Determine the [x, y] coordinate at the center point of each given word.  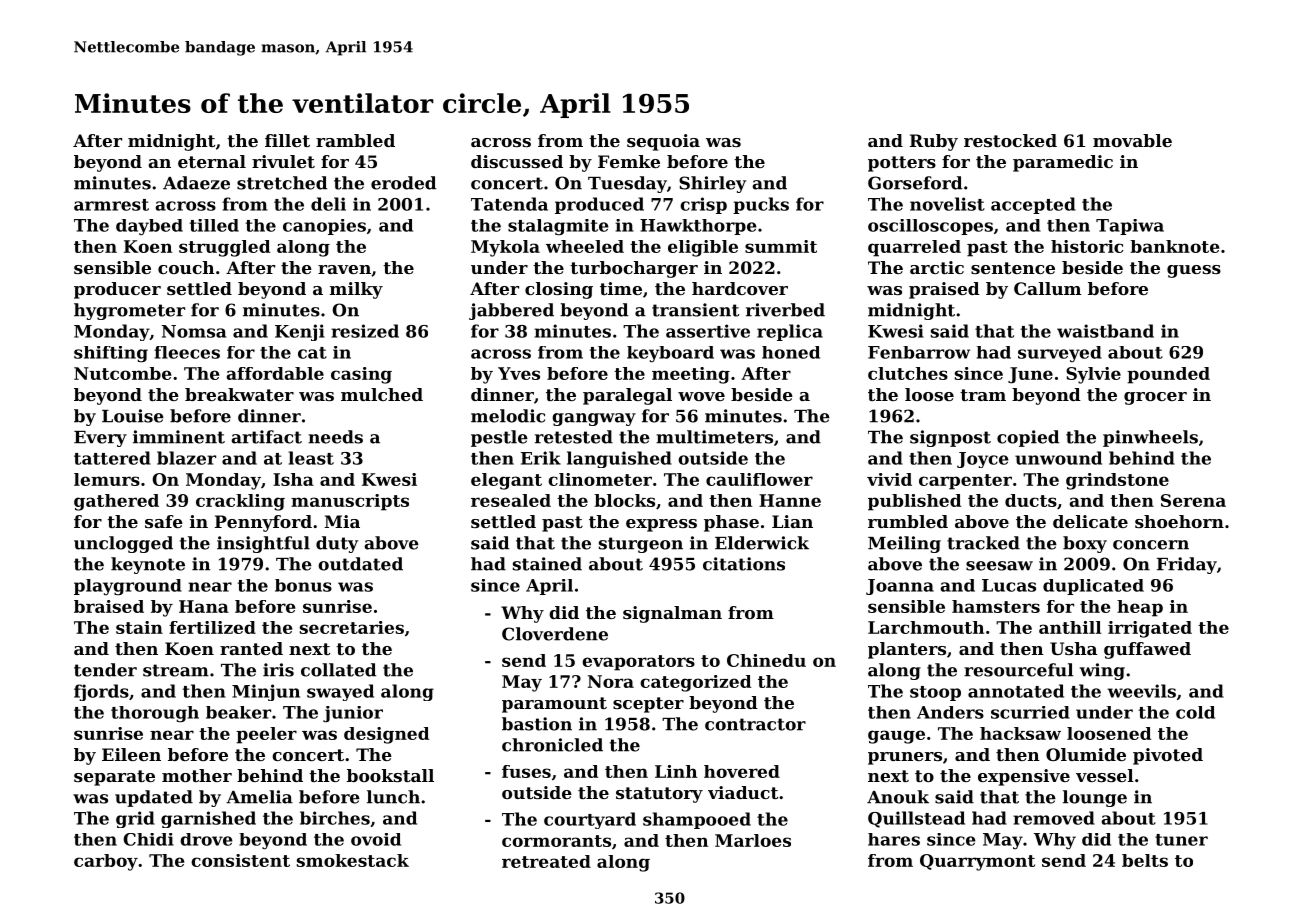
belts [1145, 860]
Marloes [753, 840]
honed [791, 352]
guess [1194, 271]
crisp [703, 205]
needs [335, 437]
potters [902, 164]
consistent [240, 860]
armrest [111, 205]
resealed [511, 500]
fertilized [212, 627]
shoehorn [1179, 521]
